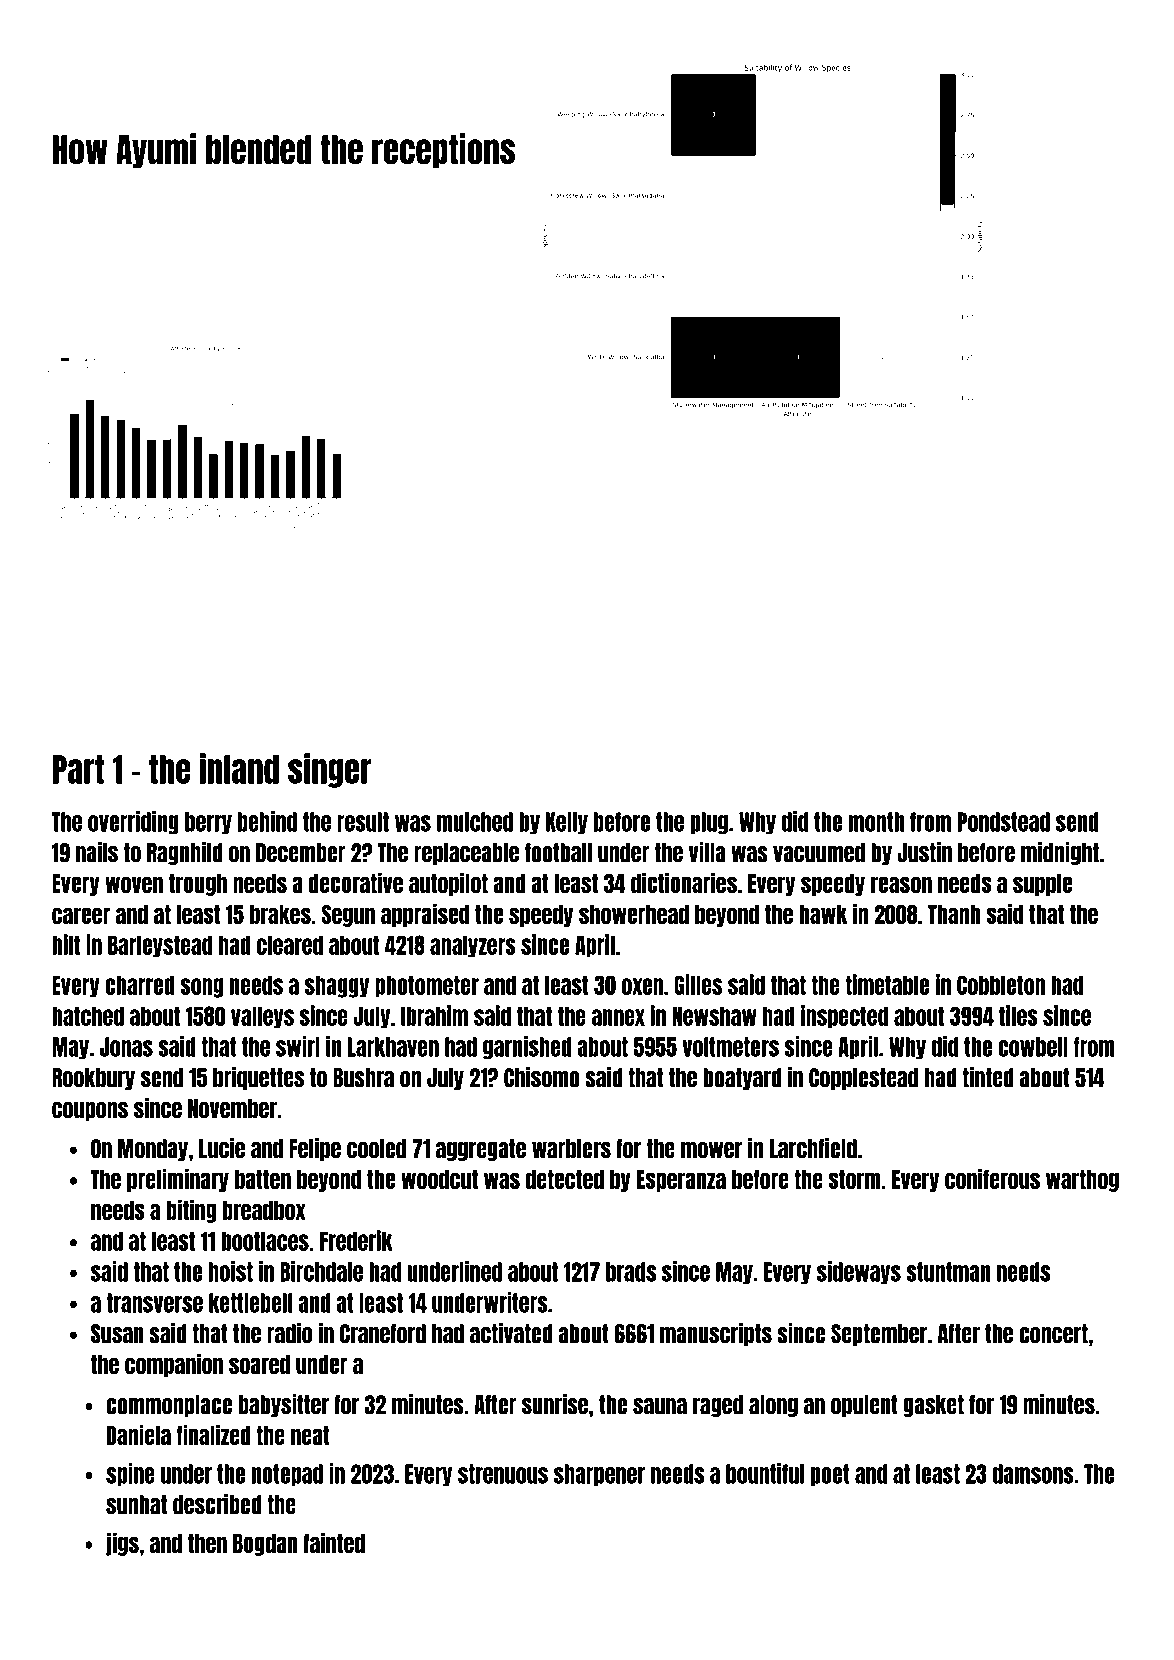 The height and width of the screenshot is (1660, 1174). What do you see at coordinates (136, 1505) in the screenshot?
I see `sunhat` at bounding box center [136, 1505].
